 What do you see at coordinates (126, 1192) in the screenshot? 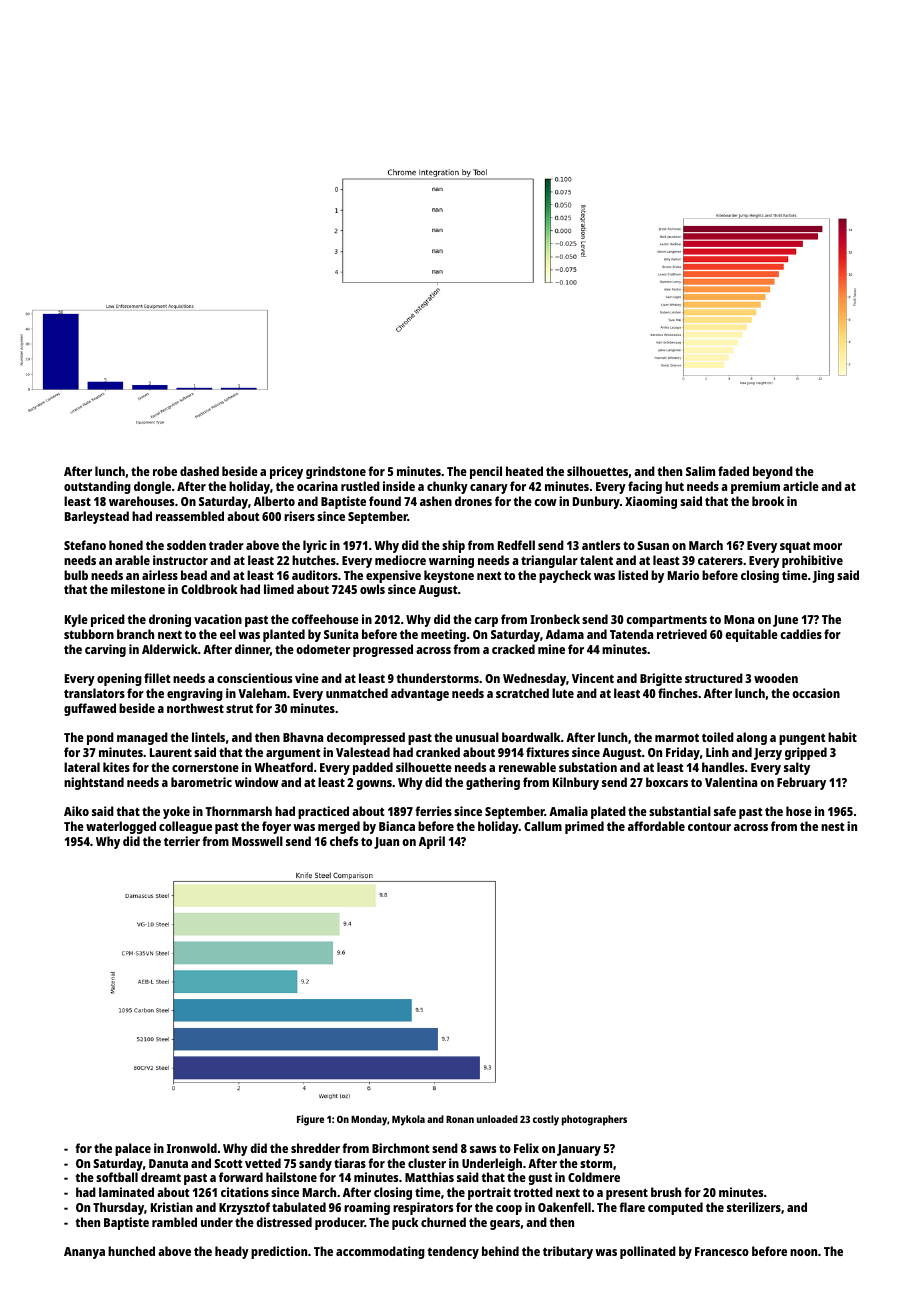
I see `laminated` at bounding box center [126, 1192].
